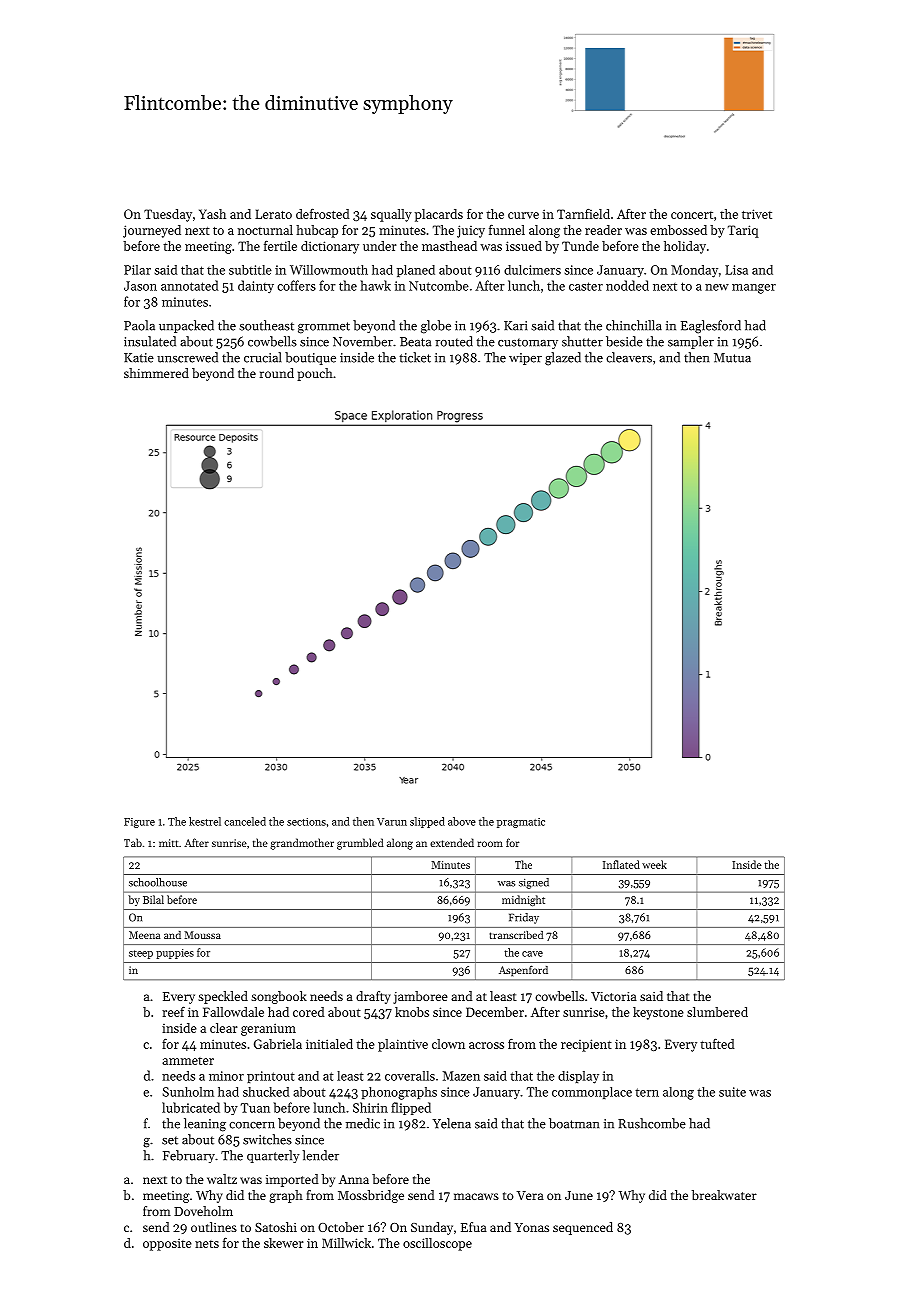 This page has height=1316, width=908. Describe the element at coordinates (273, 214) in the page. I see `Lerato` at that location.
